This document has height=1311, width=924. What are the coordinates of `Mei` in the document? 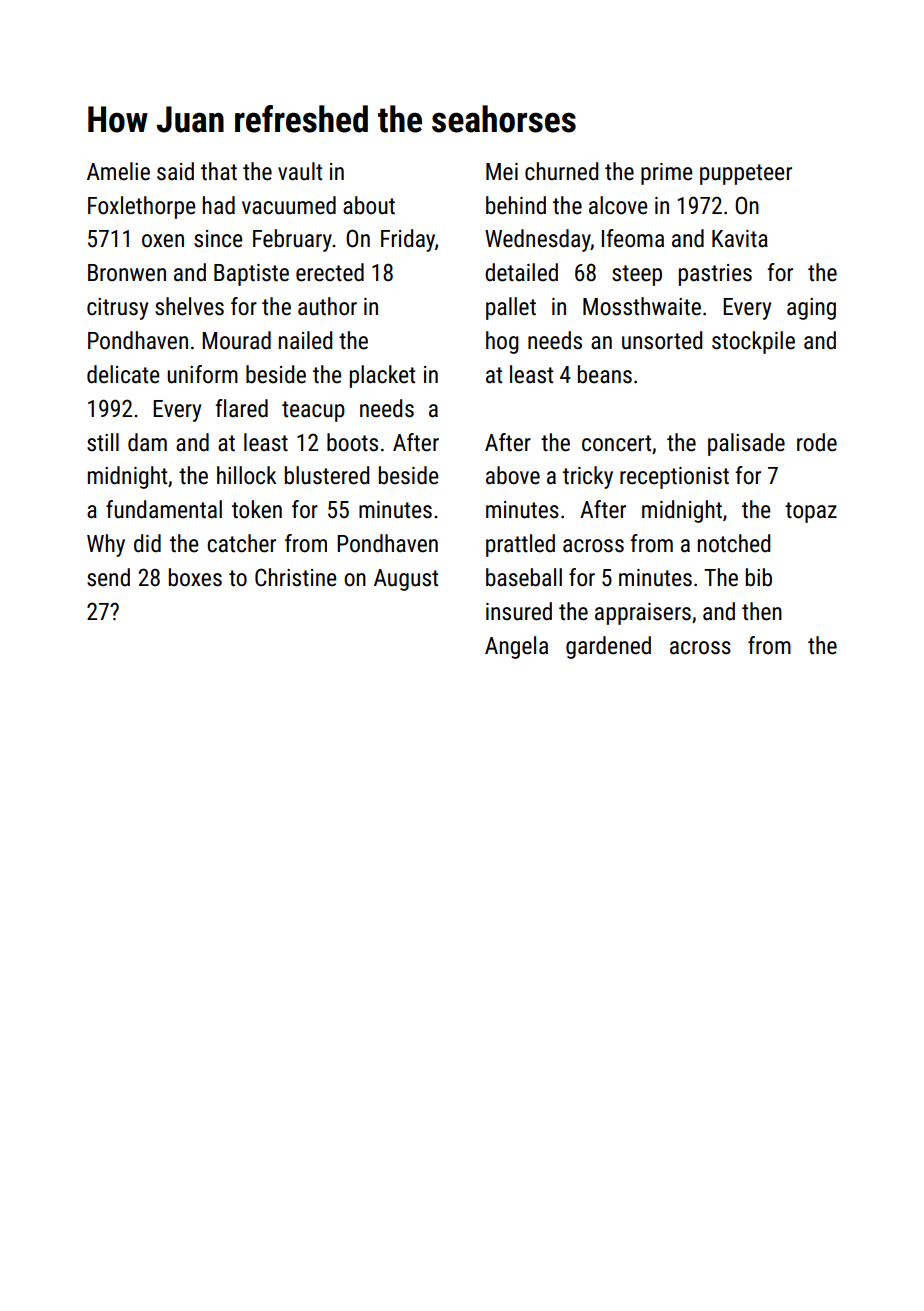 It's located at (502, 172).
